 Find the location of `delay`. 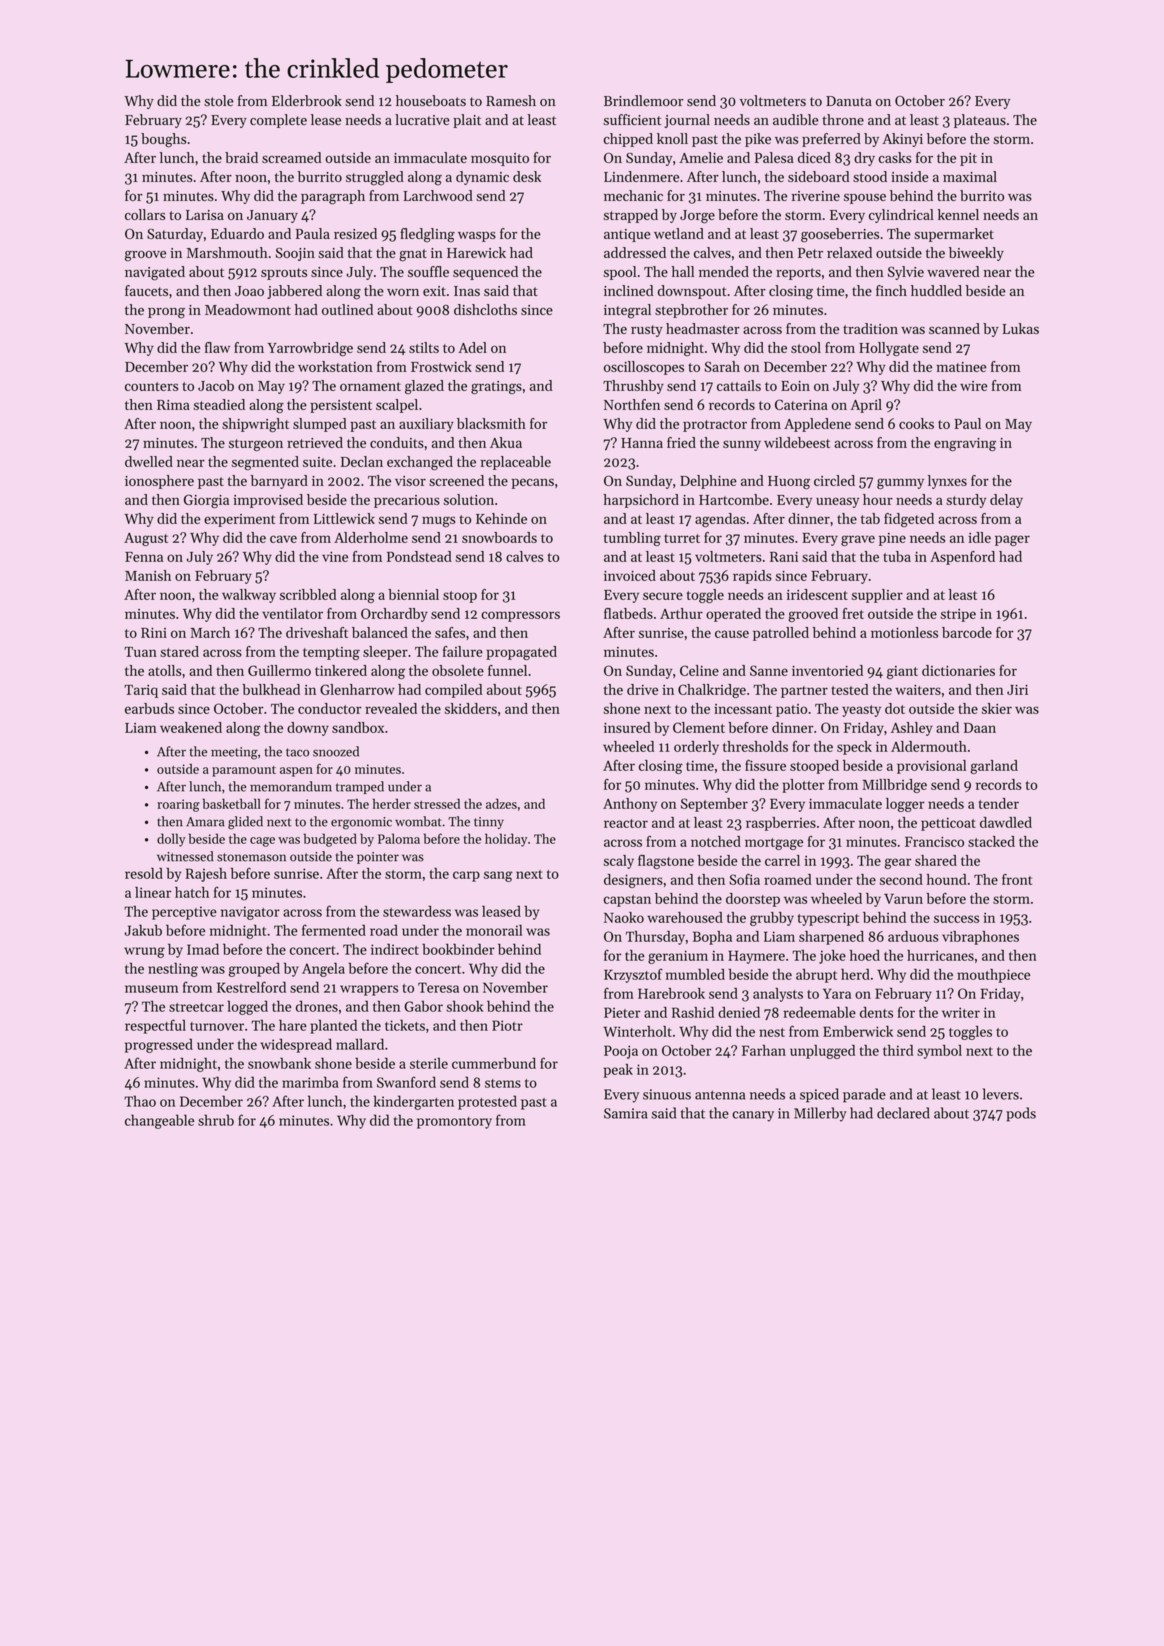

delay is located at coordinates (1006, 501).
